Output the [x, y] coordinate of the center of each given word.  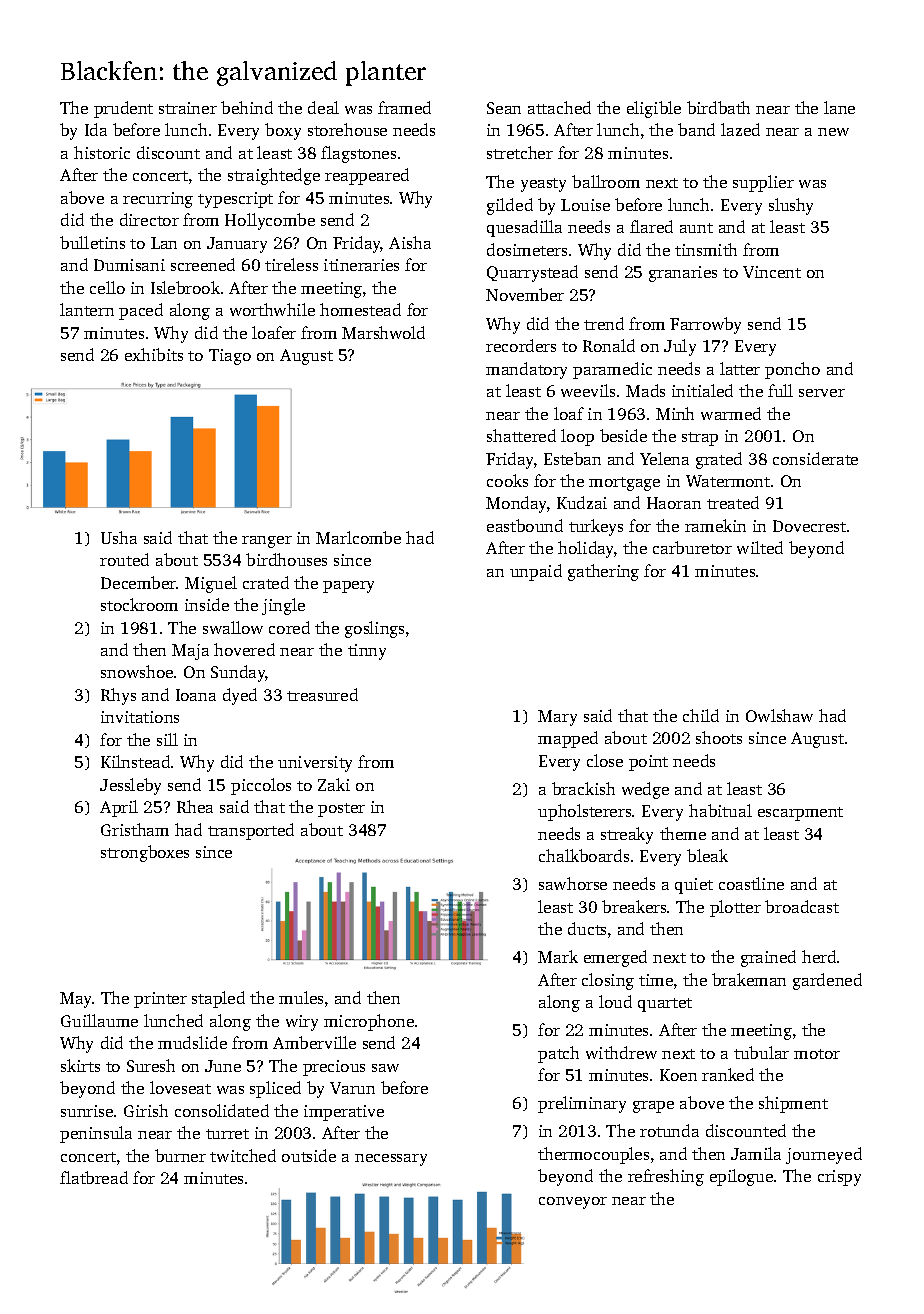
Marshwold [383, 332]
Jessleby [130, 786]
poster [341, 810]
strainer [188, 108]
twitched [243, 1155]
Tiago [230, 357]
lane [839, 107]
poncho [792, 370]
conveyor [573, 1203]
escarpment [800, 814]
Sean [504, 108]
